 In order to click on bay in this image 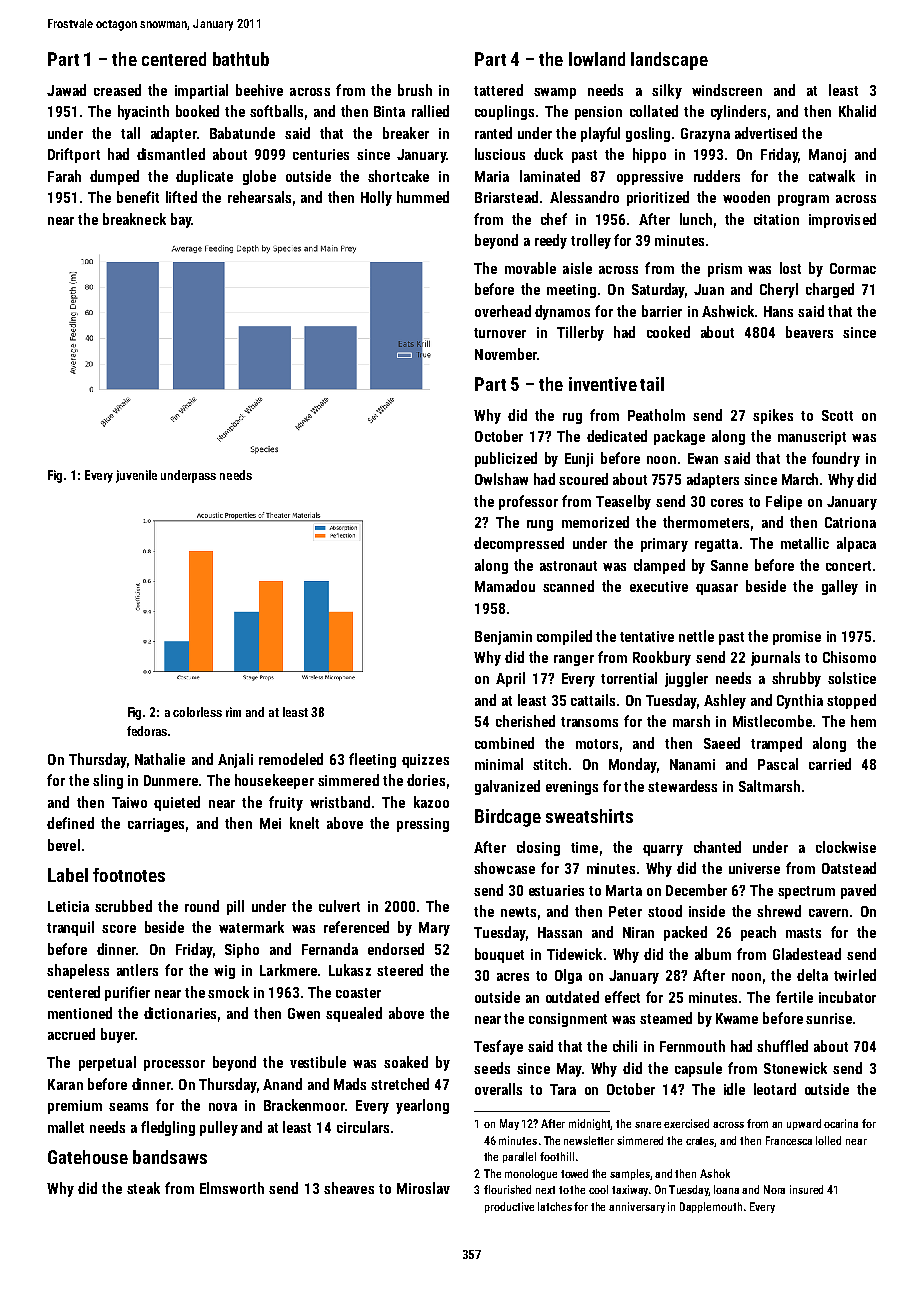, I will do `click(181, 220)`.
